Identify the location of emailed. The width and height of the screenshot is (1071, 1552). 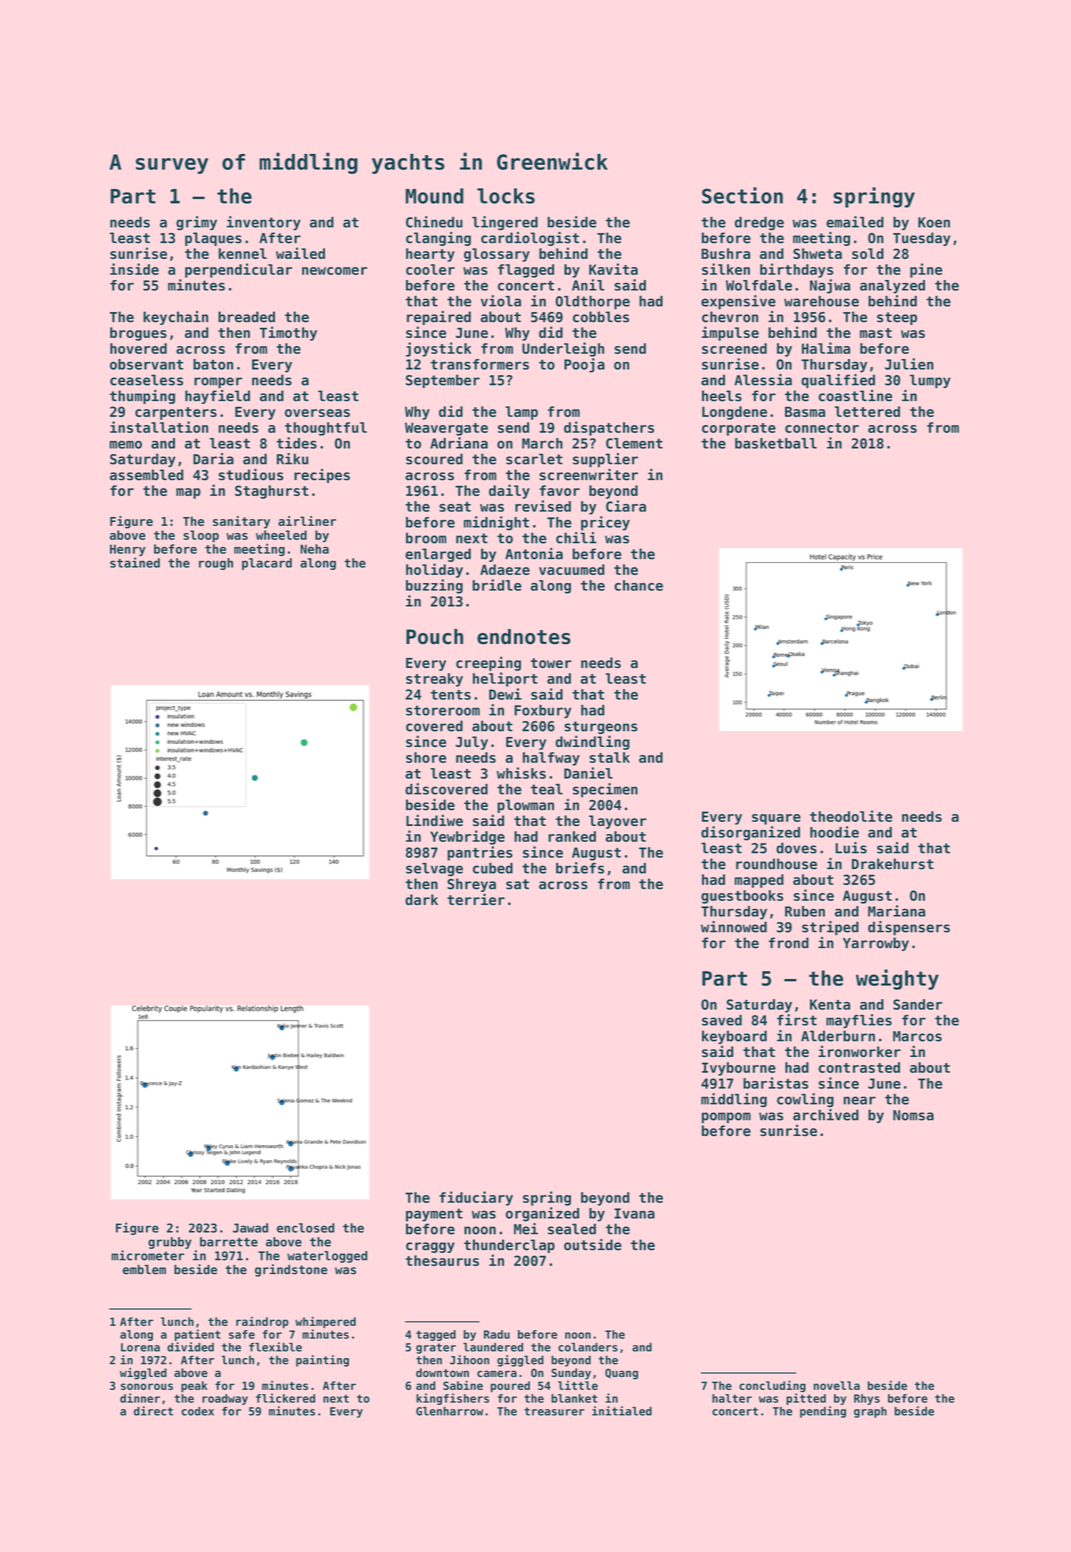
(855, 222).
